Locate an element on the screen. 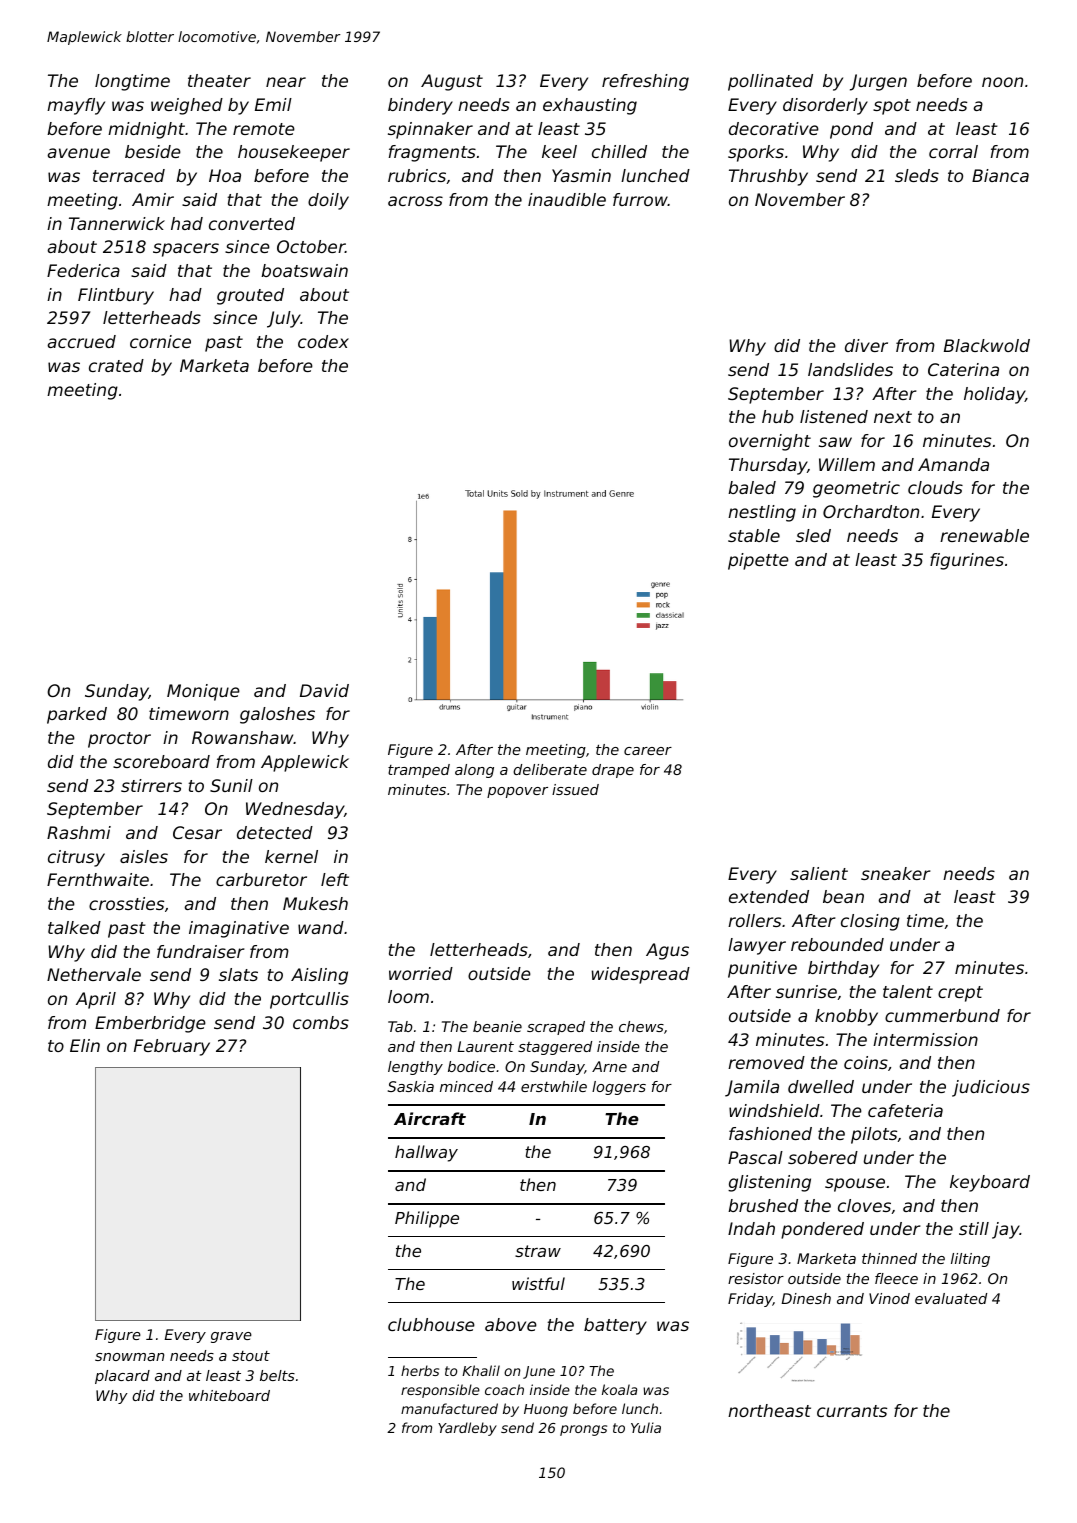 The image size is (1077, 1523). keyboard is located at coordinates (990, 1183).
